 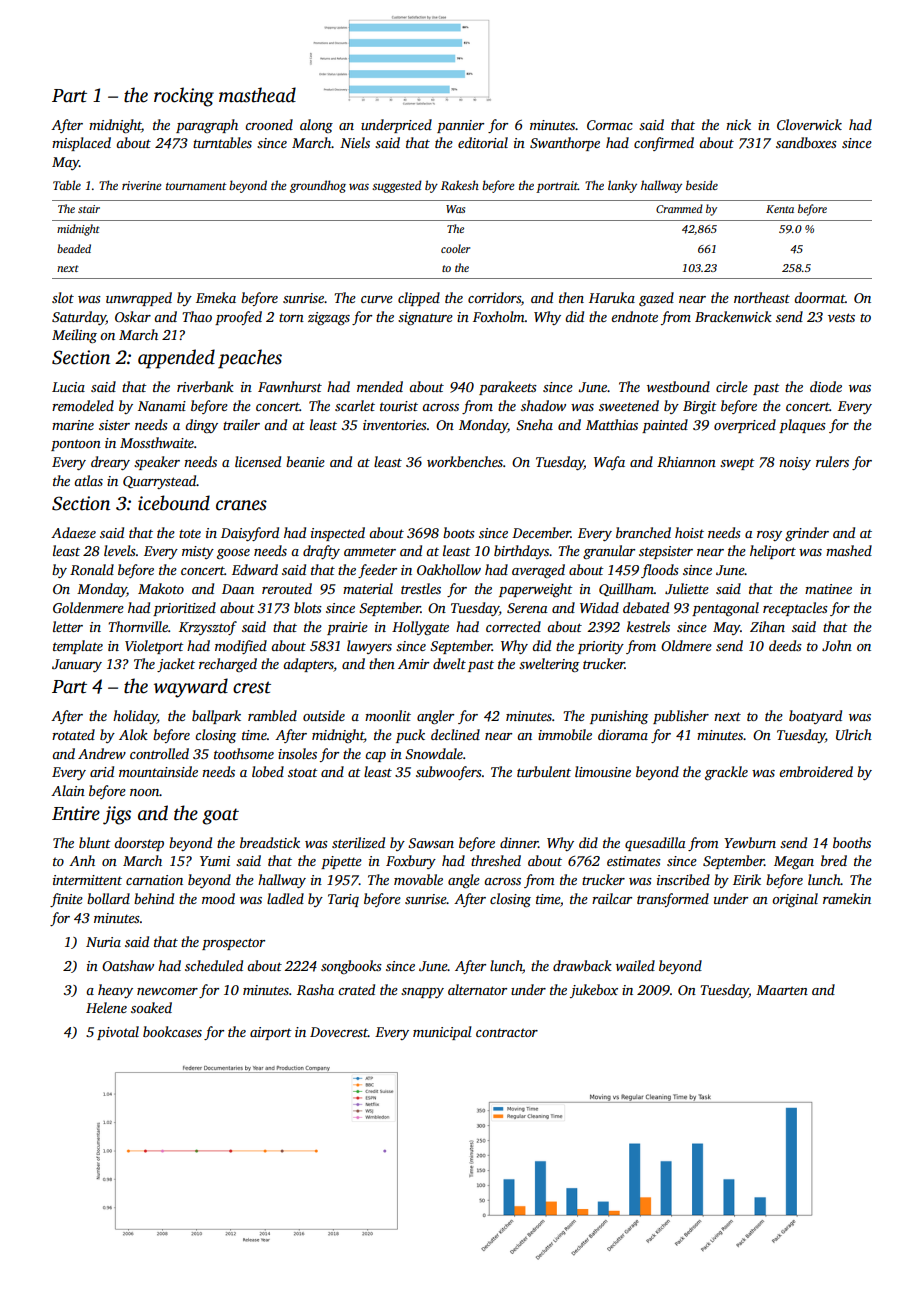 What do you see at coordinates (565, 734) in the screenshot?
I see `immobile` at bounding box center [565, 734].
